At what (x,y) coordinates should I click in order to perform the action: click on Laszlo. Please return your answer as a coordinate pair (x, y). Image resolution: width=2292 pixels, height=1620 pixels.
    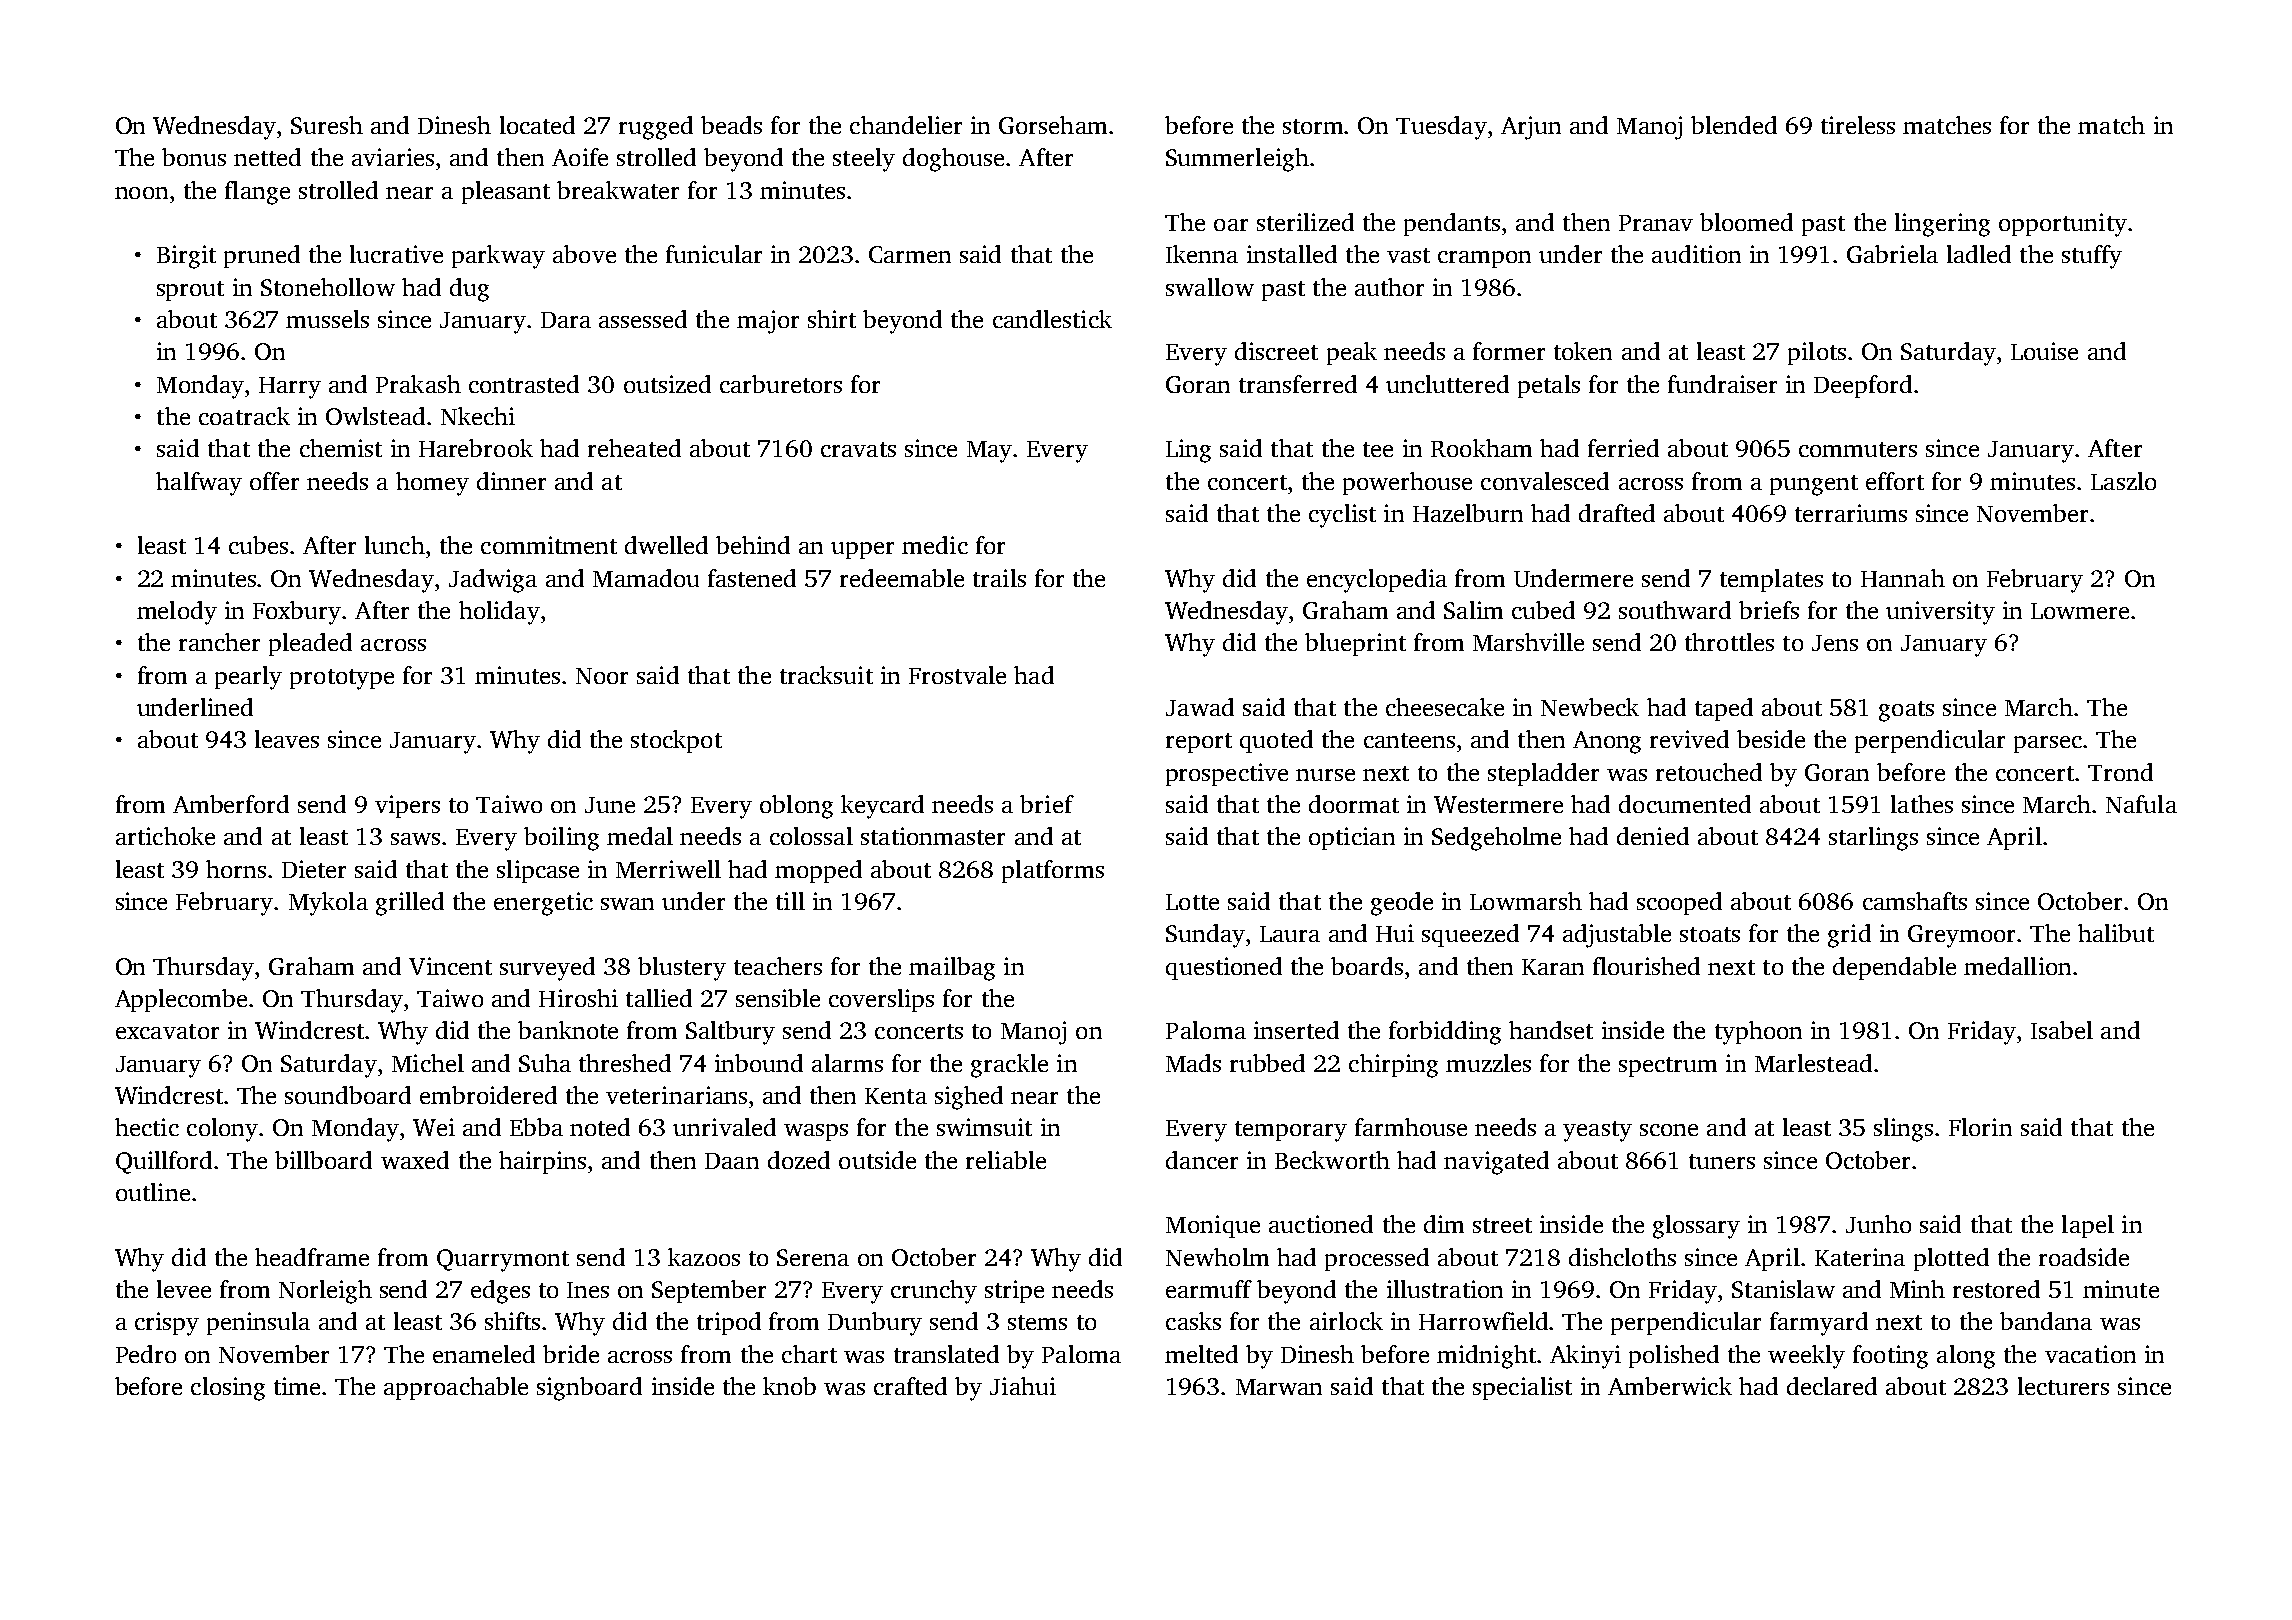
    Looking at the image, I should click on (2123, 481).
